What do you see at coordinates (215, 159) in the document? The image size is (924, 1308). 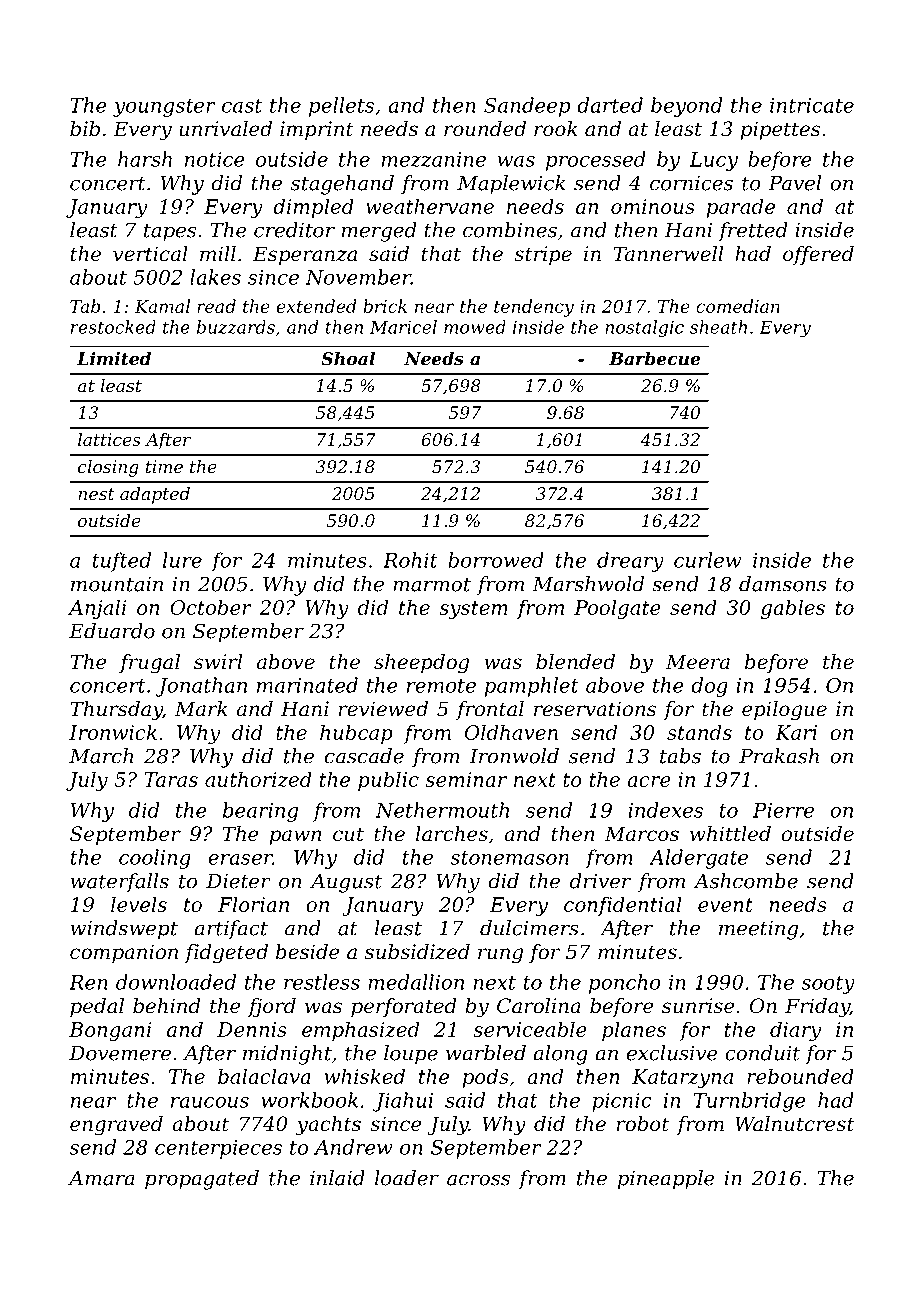 I see `notice` at bounding box center [215, 159].
